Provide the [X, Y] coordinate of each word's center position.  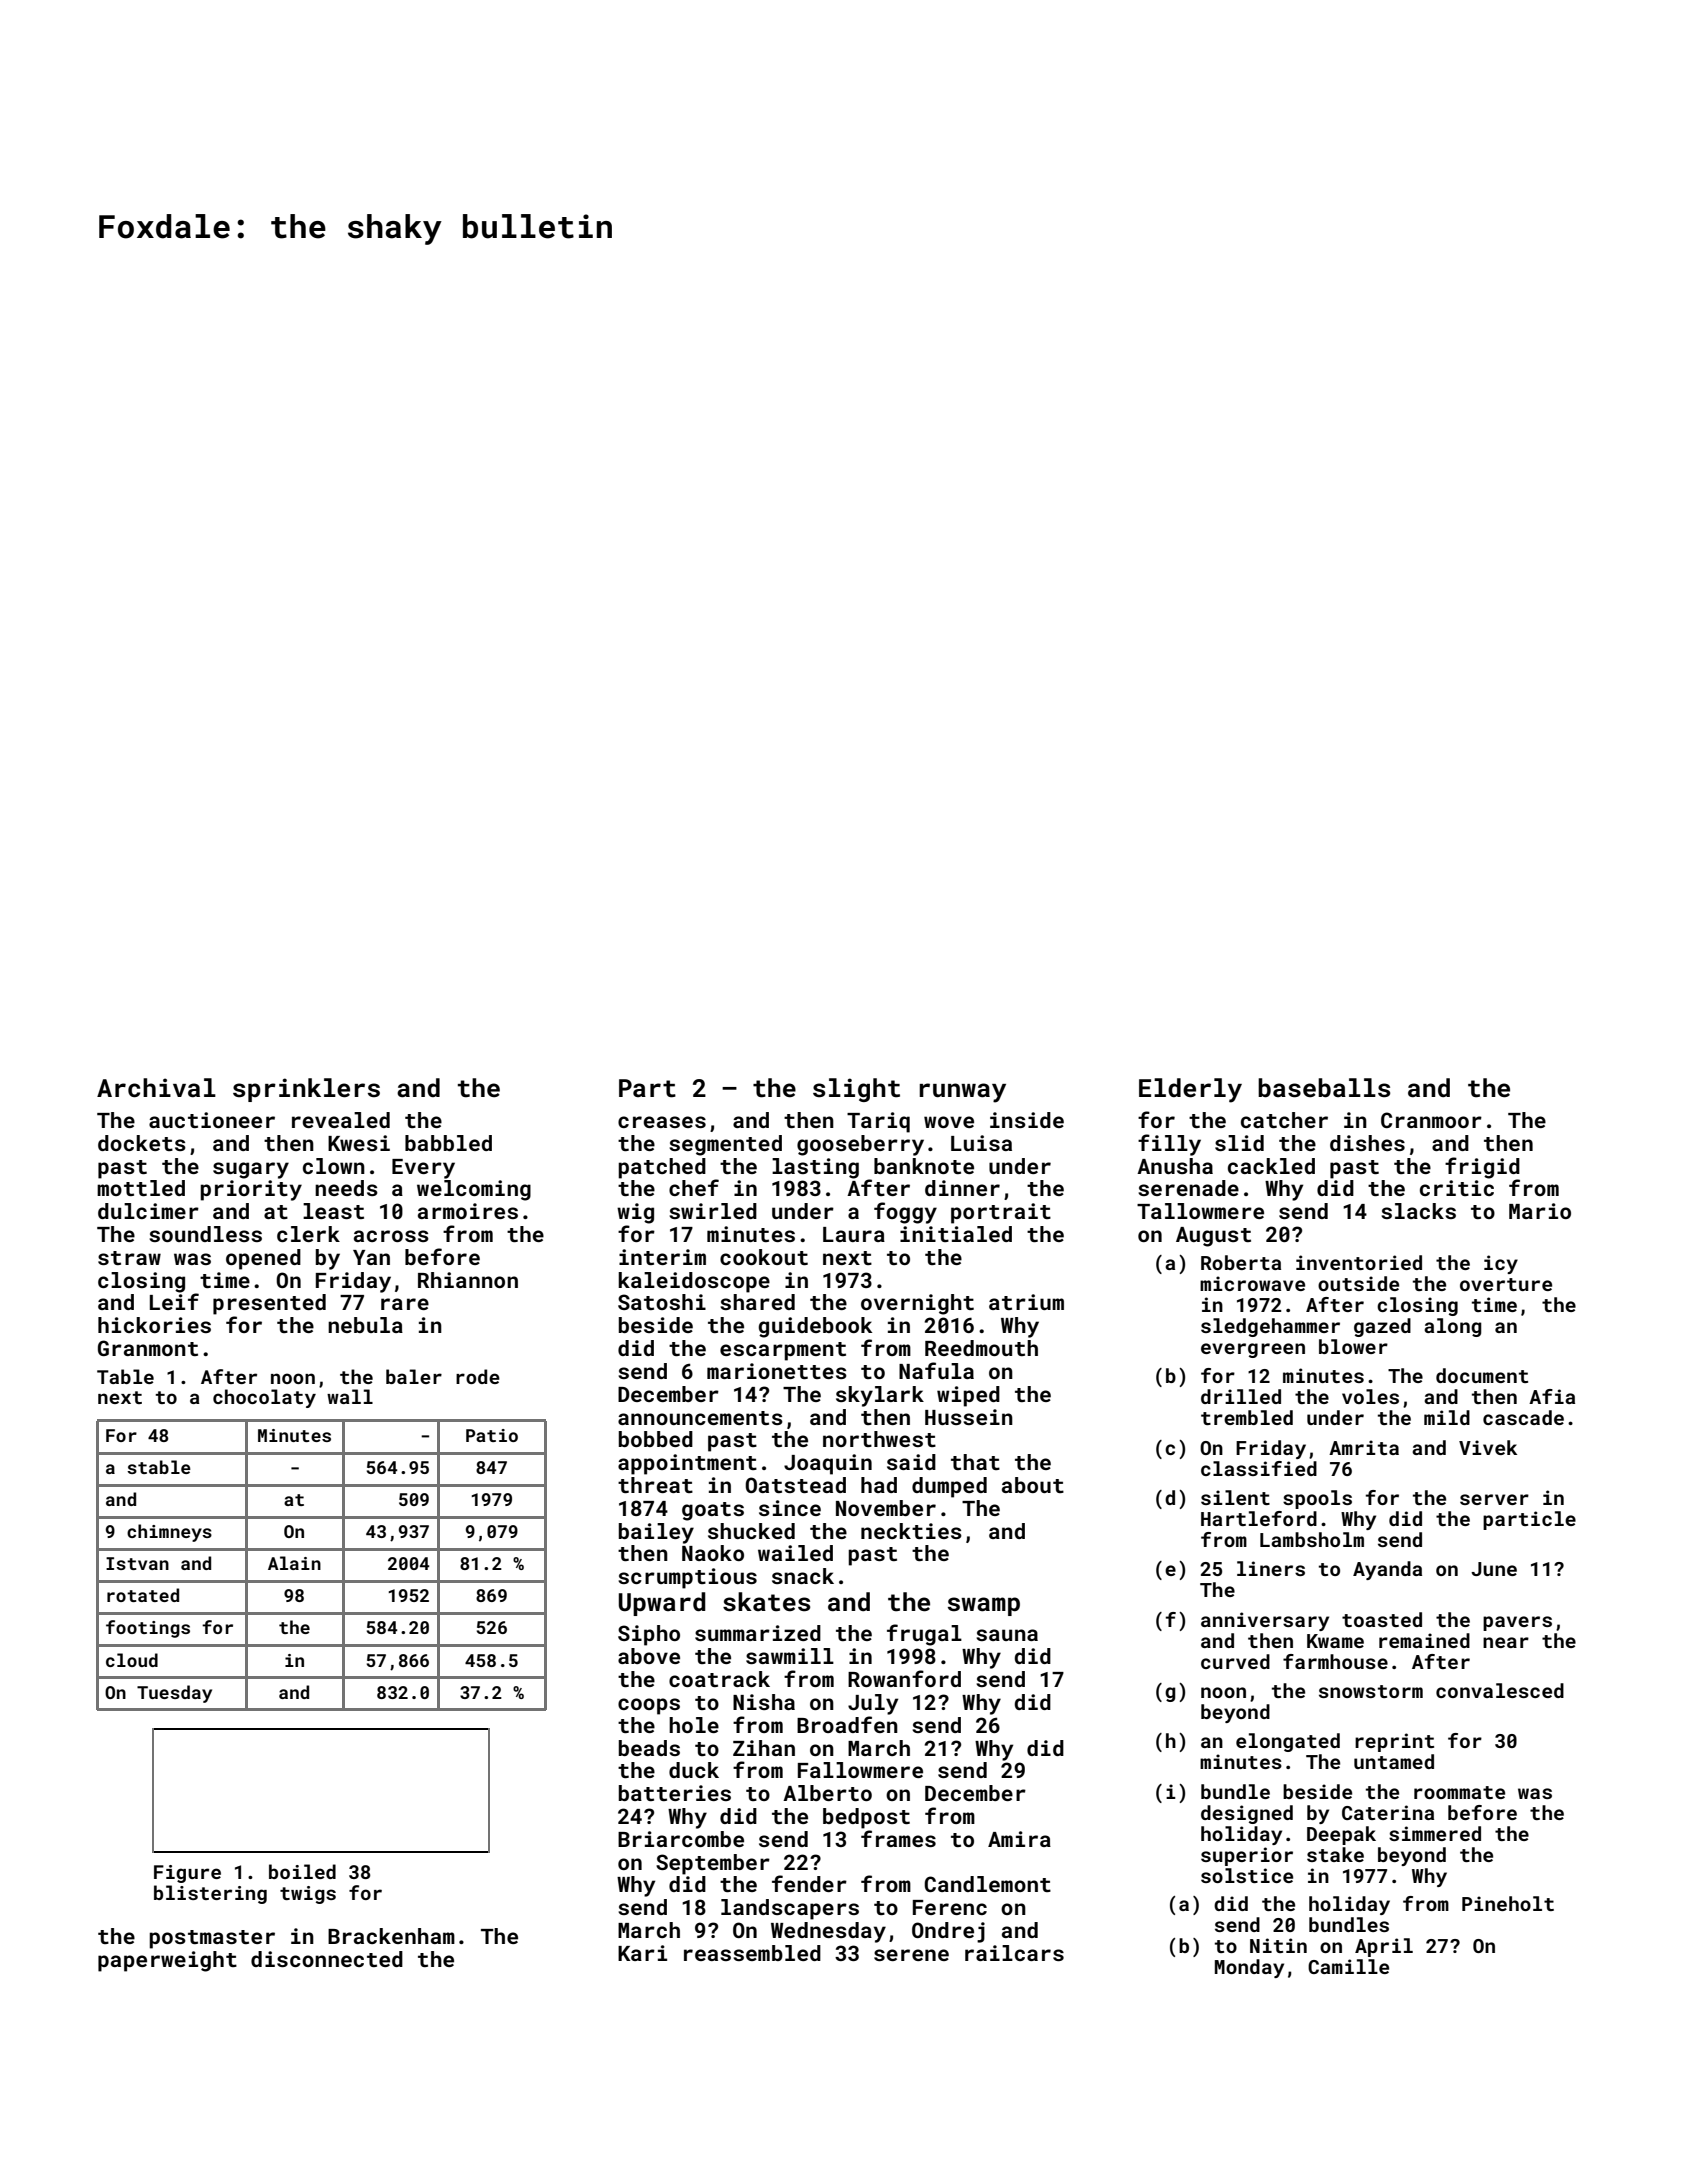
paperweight [167, 1961]
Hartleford [1259, 1518]
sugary [251, 1170]
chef [694, 1187]
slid [1239, 1143]
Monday [1249, 1968]
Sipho [649, 1635]
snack [803, 1576]
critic [1457, 1188]
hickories [154, 1325]
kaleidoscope [694, 1282]
